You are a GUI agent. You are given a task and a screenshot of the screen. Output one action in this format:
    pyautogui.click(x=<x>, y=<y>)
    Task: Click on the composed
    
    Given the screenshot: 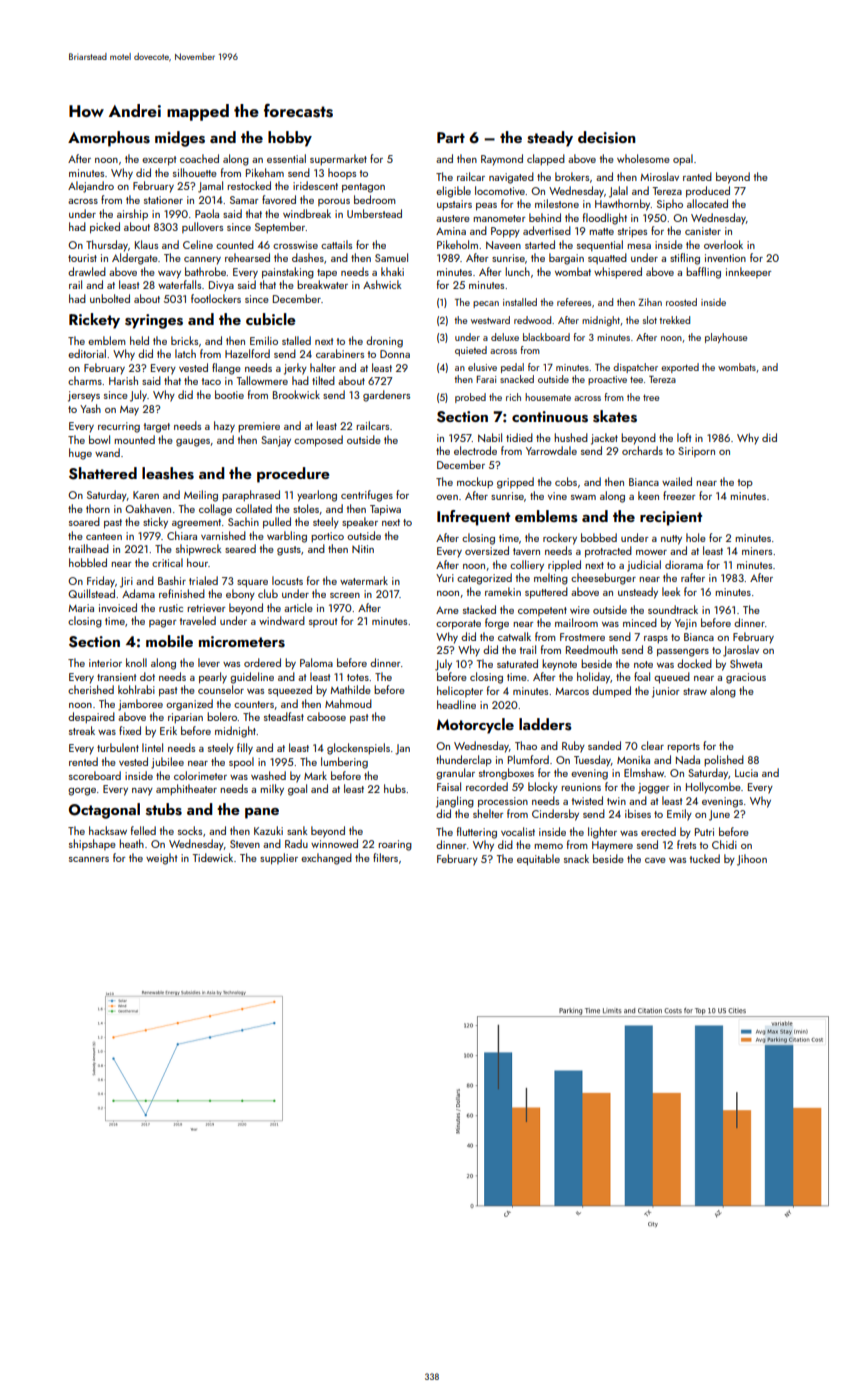 What is the action you would take?
    pyautogui.click(x=318, y=441)
